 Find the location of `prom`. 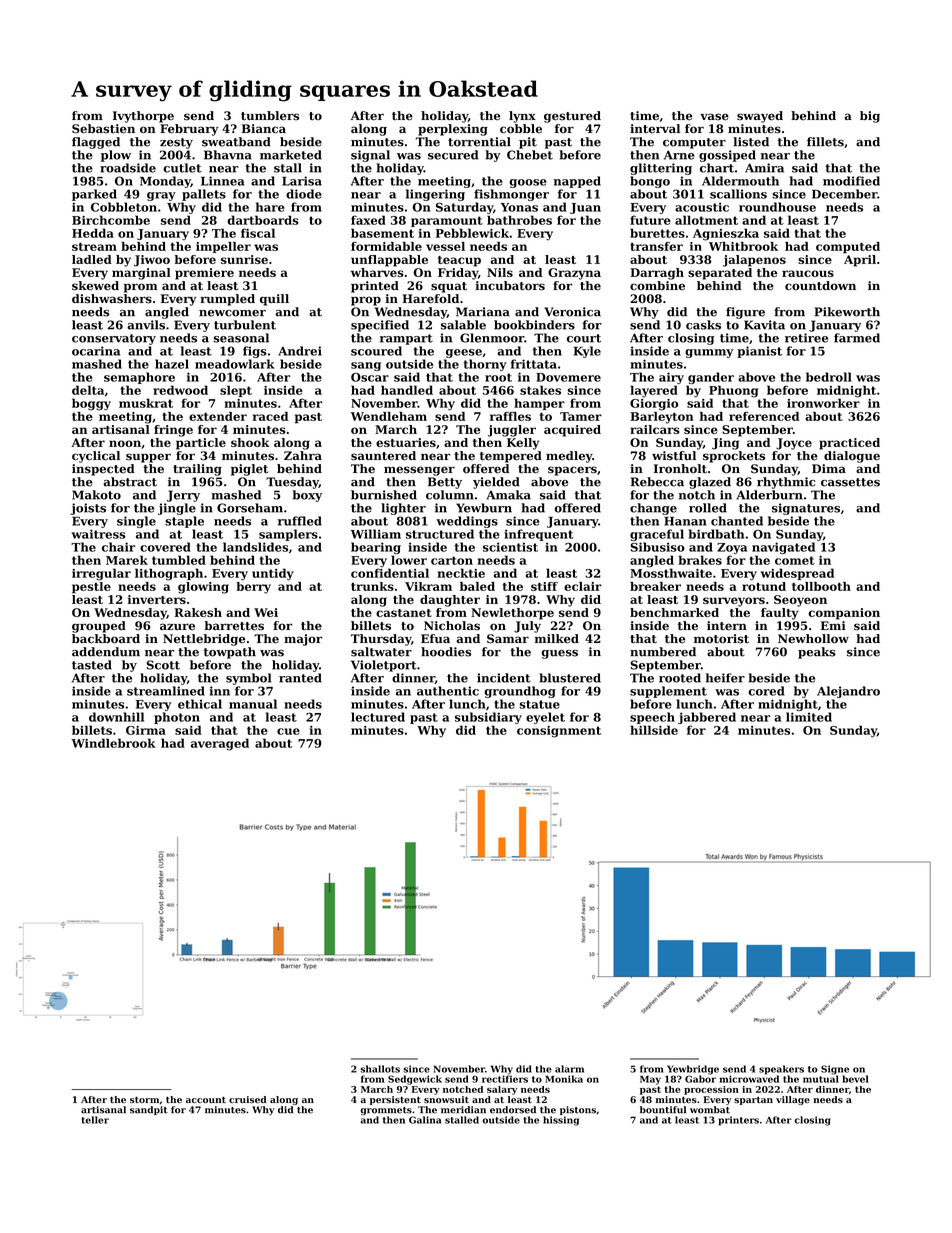

prom is located at coordinates (141, 288).
